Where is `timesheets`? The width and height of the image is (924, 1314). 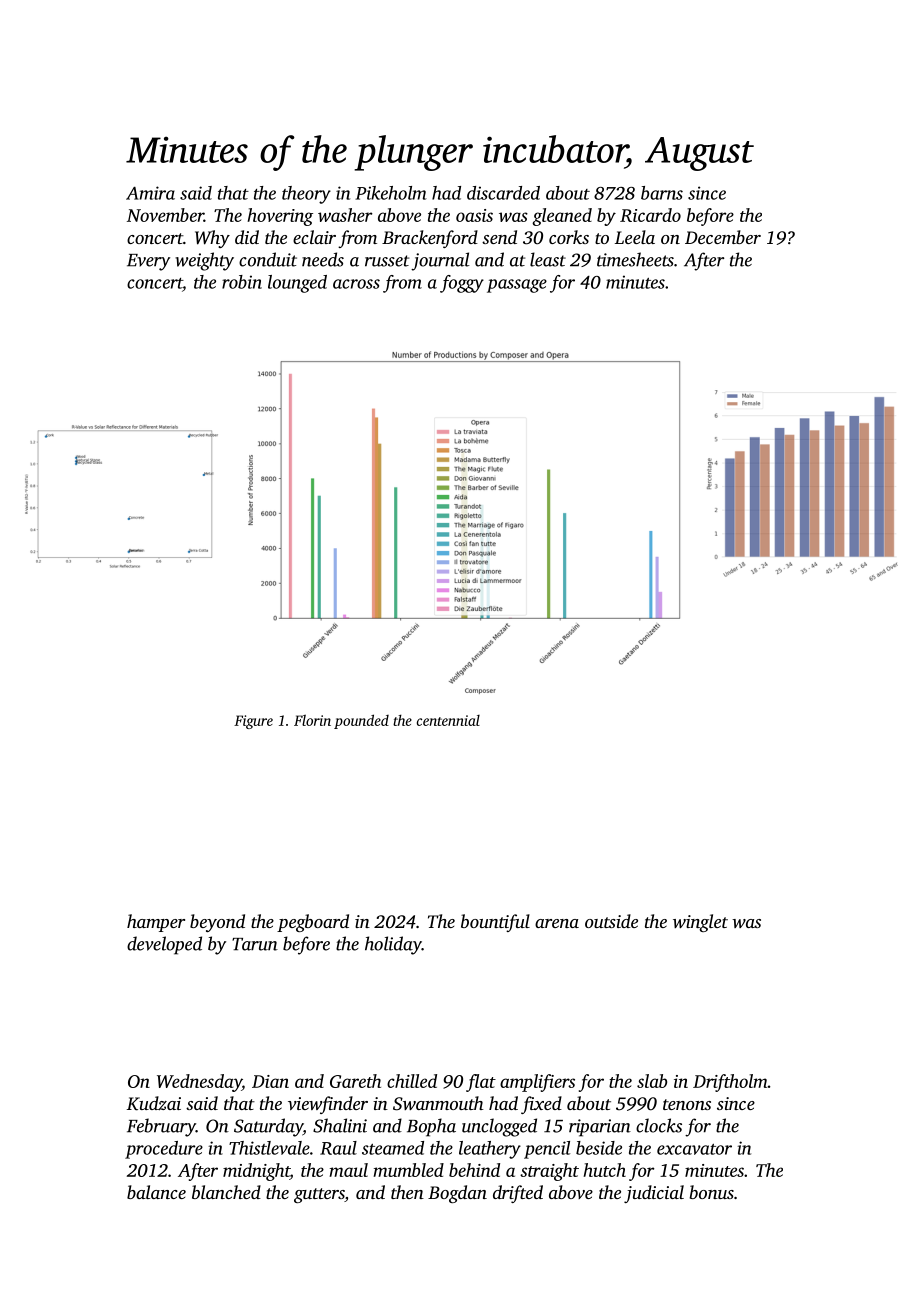
timesheets is located at coordinates (635, 259).
